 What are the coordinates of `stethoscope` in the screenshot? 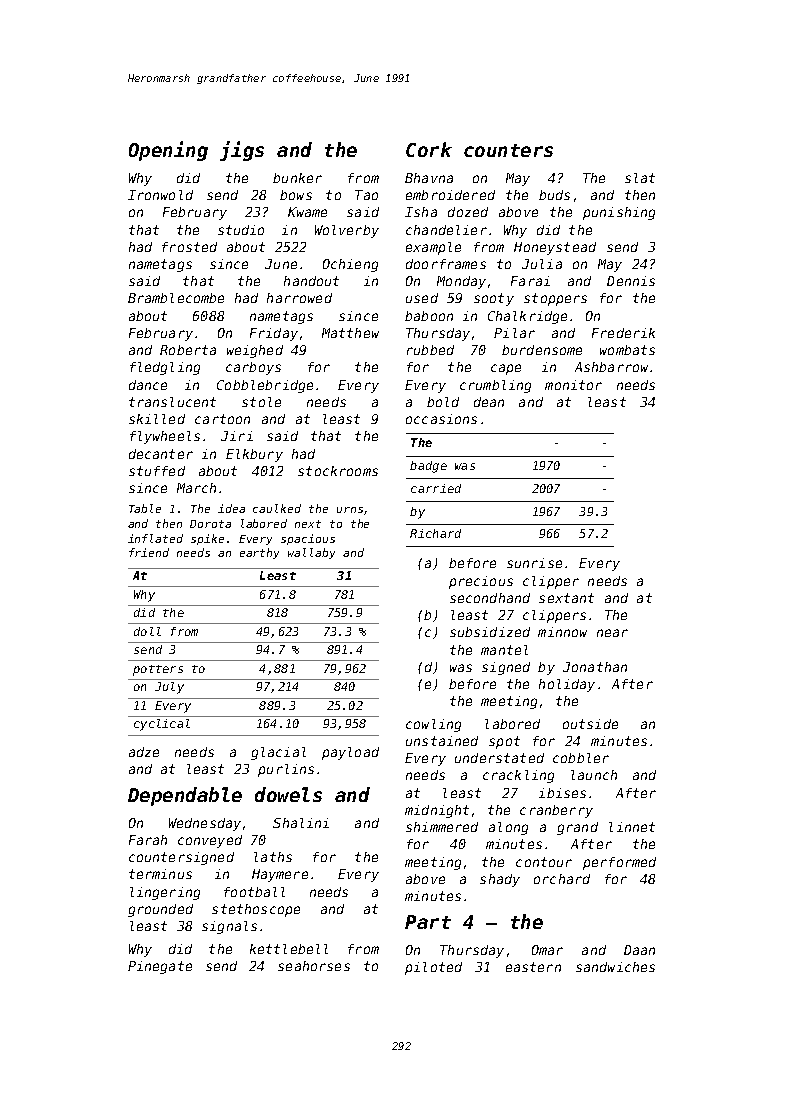 It's located at (256, 910).
